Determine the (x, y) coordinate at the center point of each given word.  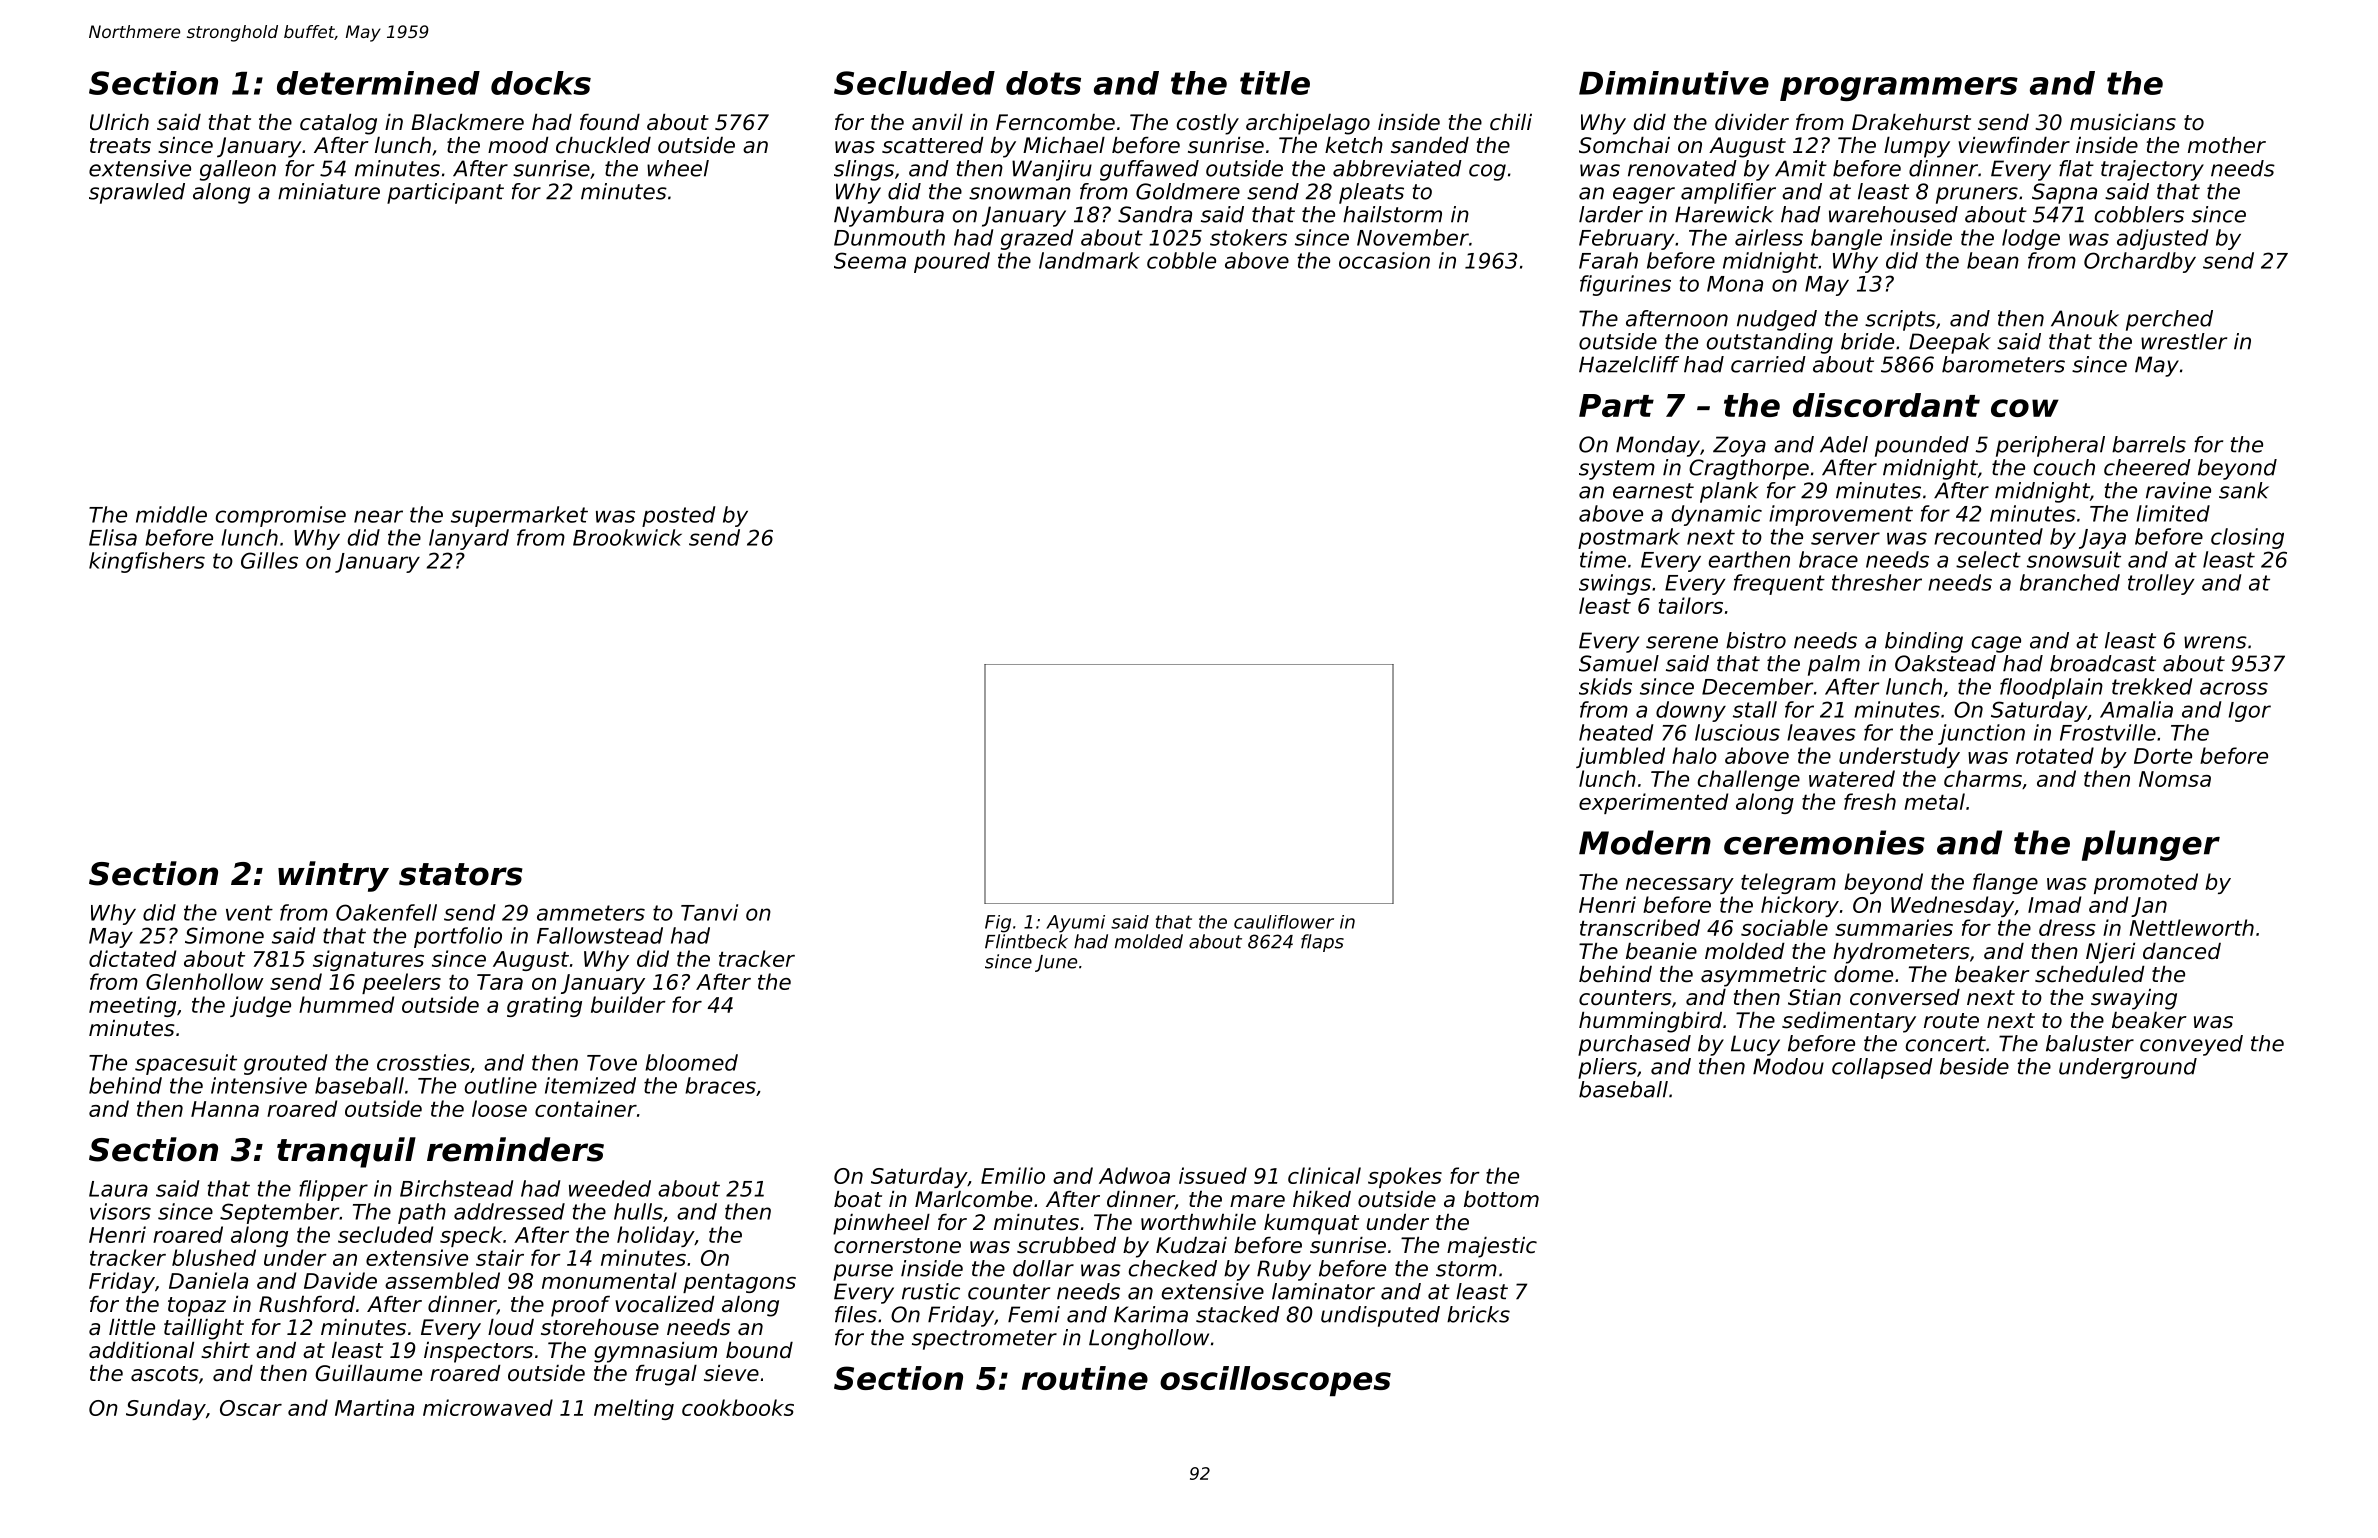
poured (952, 262)
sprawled (137, 193)
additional (141, 1350)
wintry (333, 876)
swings (1615, 584)
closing (2247, 538)
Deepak (1950, 343)
